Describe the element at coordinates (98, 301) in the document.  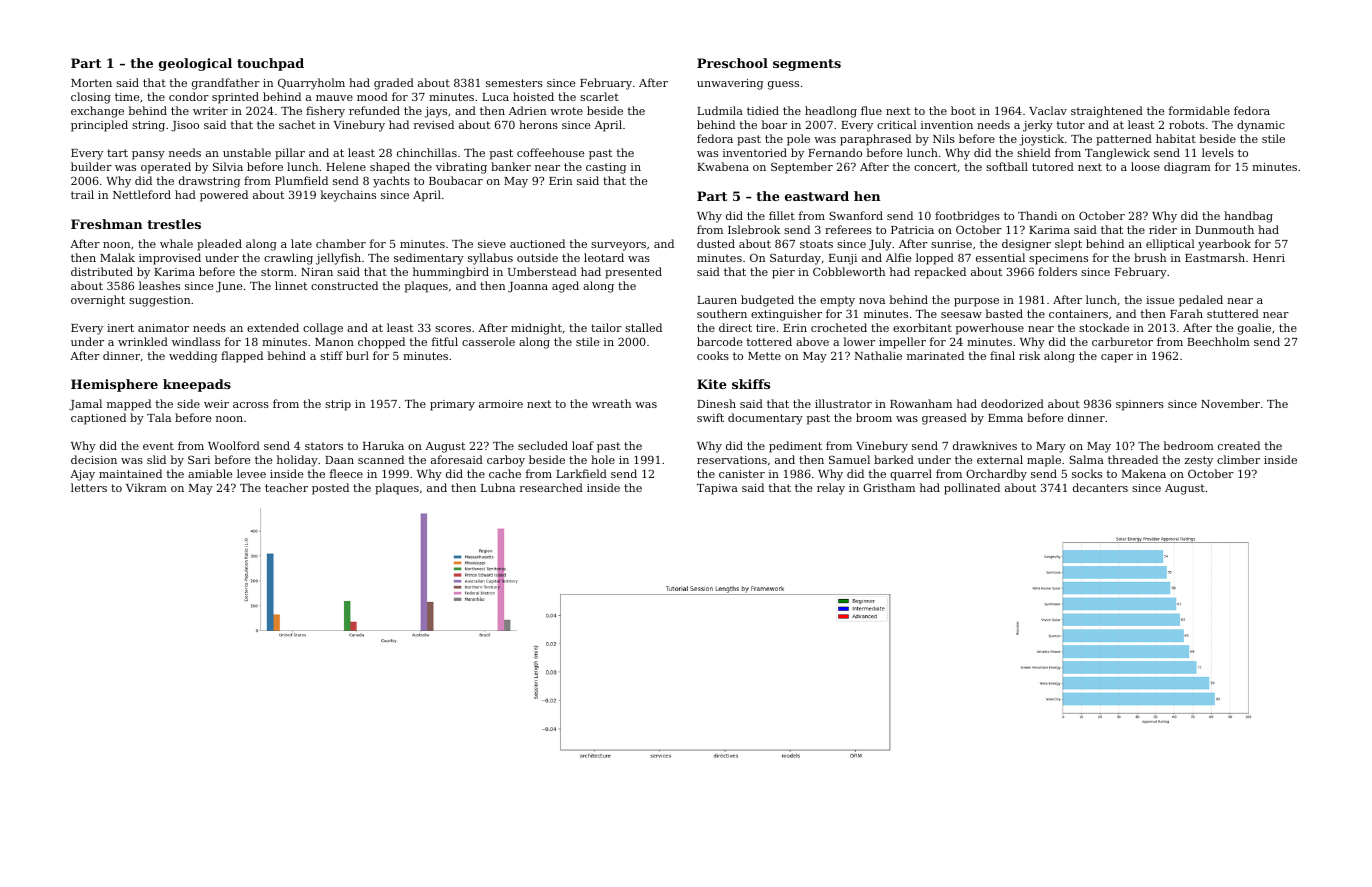
I see `overnight` at that location.
